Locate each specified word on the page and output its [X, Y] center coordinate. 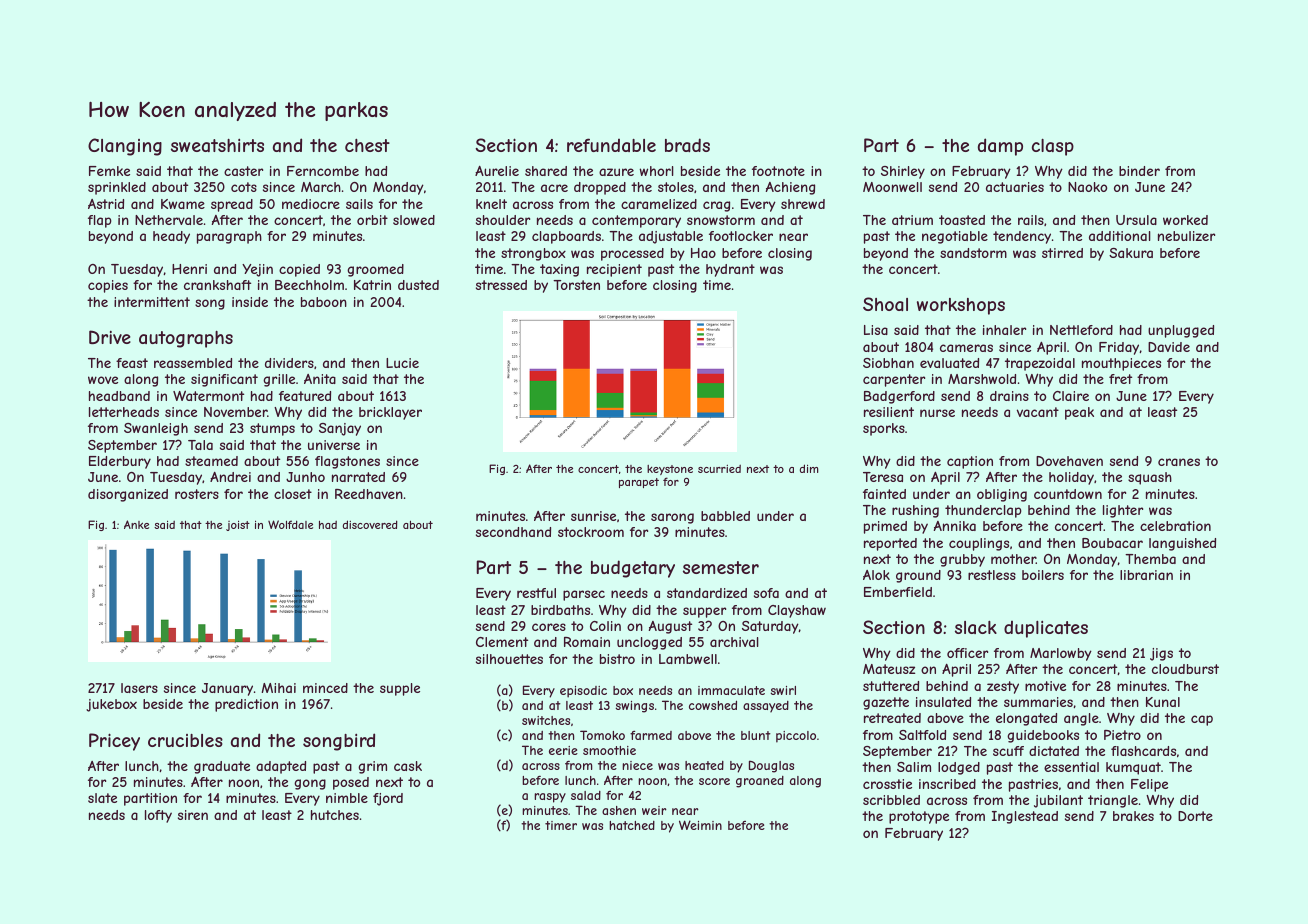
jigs [1161, 654]
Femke [109, 171]
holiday [1071, 478]
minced [325, 688]
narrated [358, 477]
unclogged [649, 643]
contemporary [636, 221]
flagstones [347, 462]
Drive [110, 337]
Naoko [1087, 187]
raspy [550, 798]
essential [1071, 767]
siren [193, 815]
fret [1120, 379]
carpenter [894, 380]
